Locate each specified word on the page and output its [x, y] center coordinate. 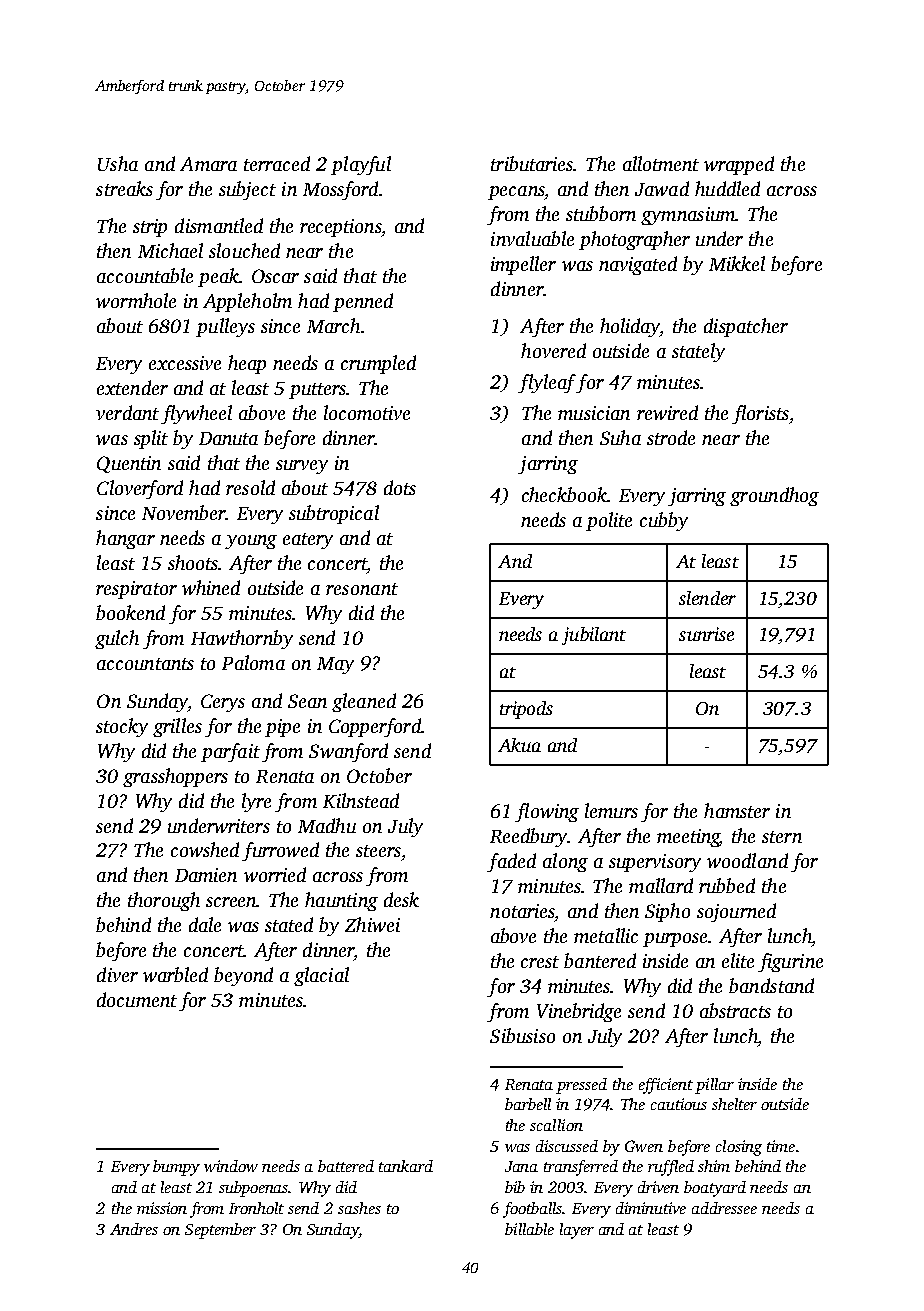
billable [529, 1229]
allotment [661, 163]
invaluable [532, 238]
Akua [519, 745]
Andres [134, 1229]
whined [211, 587]
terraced [277, 163]
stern [782, 837]
